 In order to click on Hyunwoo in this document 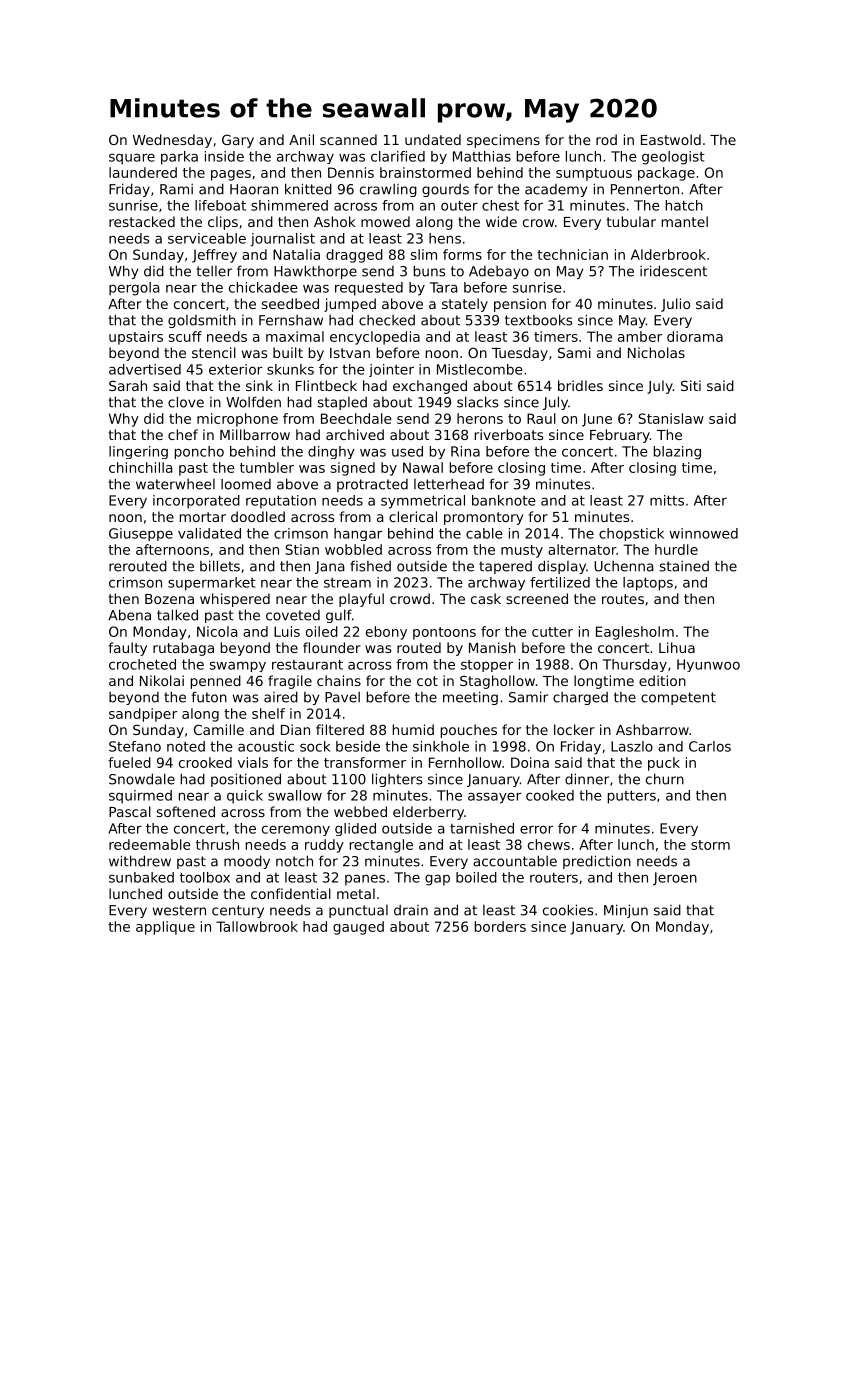, I will do `click(708, 665)`.
